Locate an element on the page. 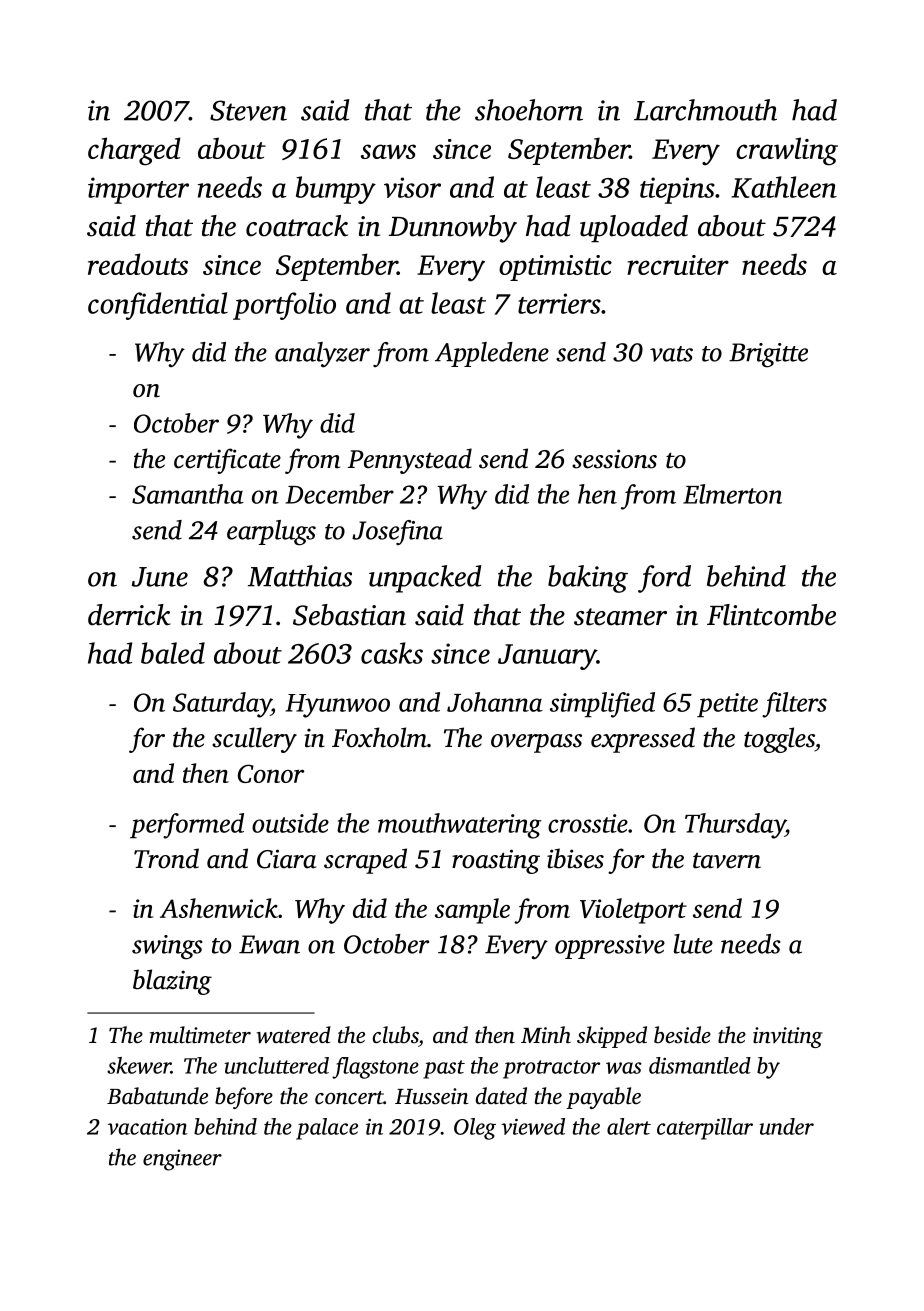 This document has height=1311, width=924. coatrack is located at coordinates (297, 226).
